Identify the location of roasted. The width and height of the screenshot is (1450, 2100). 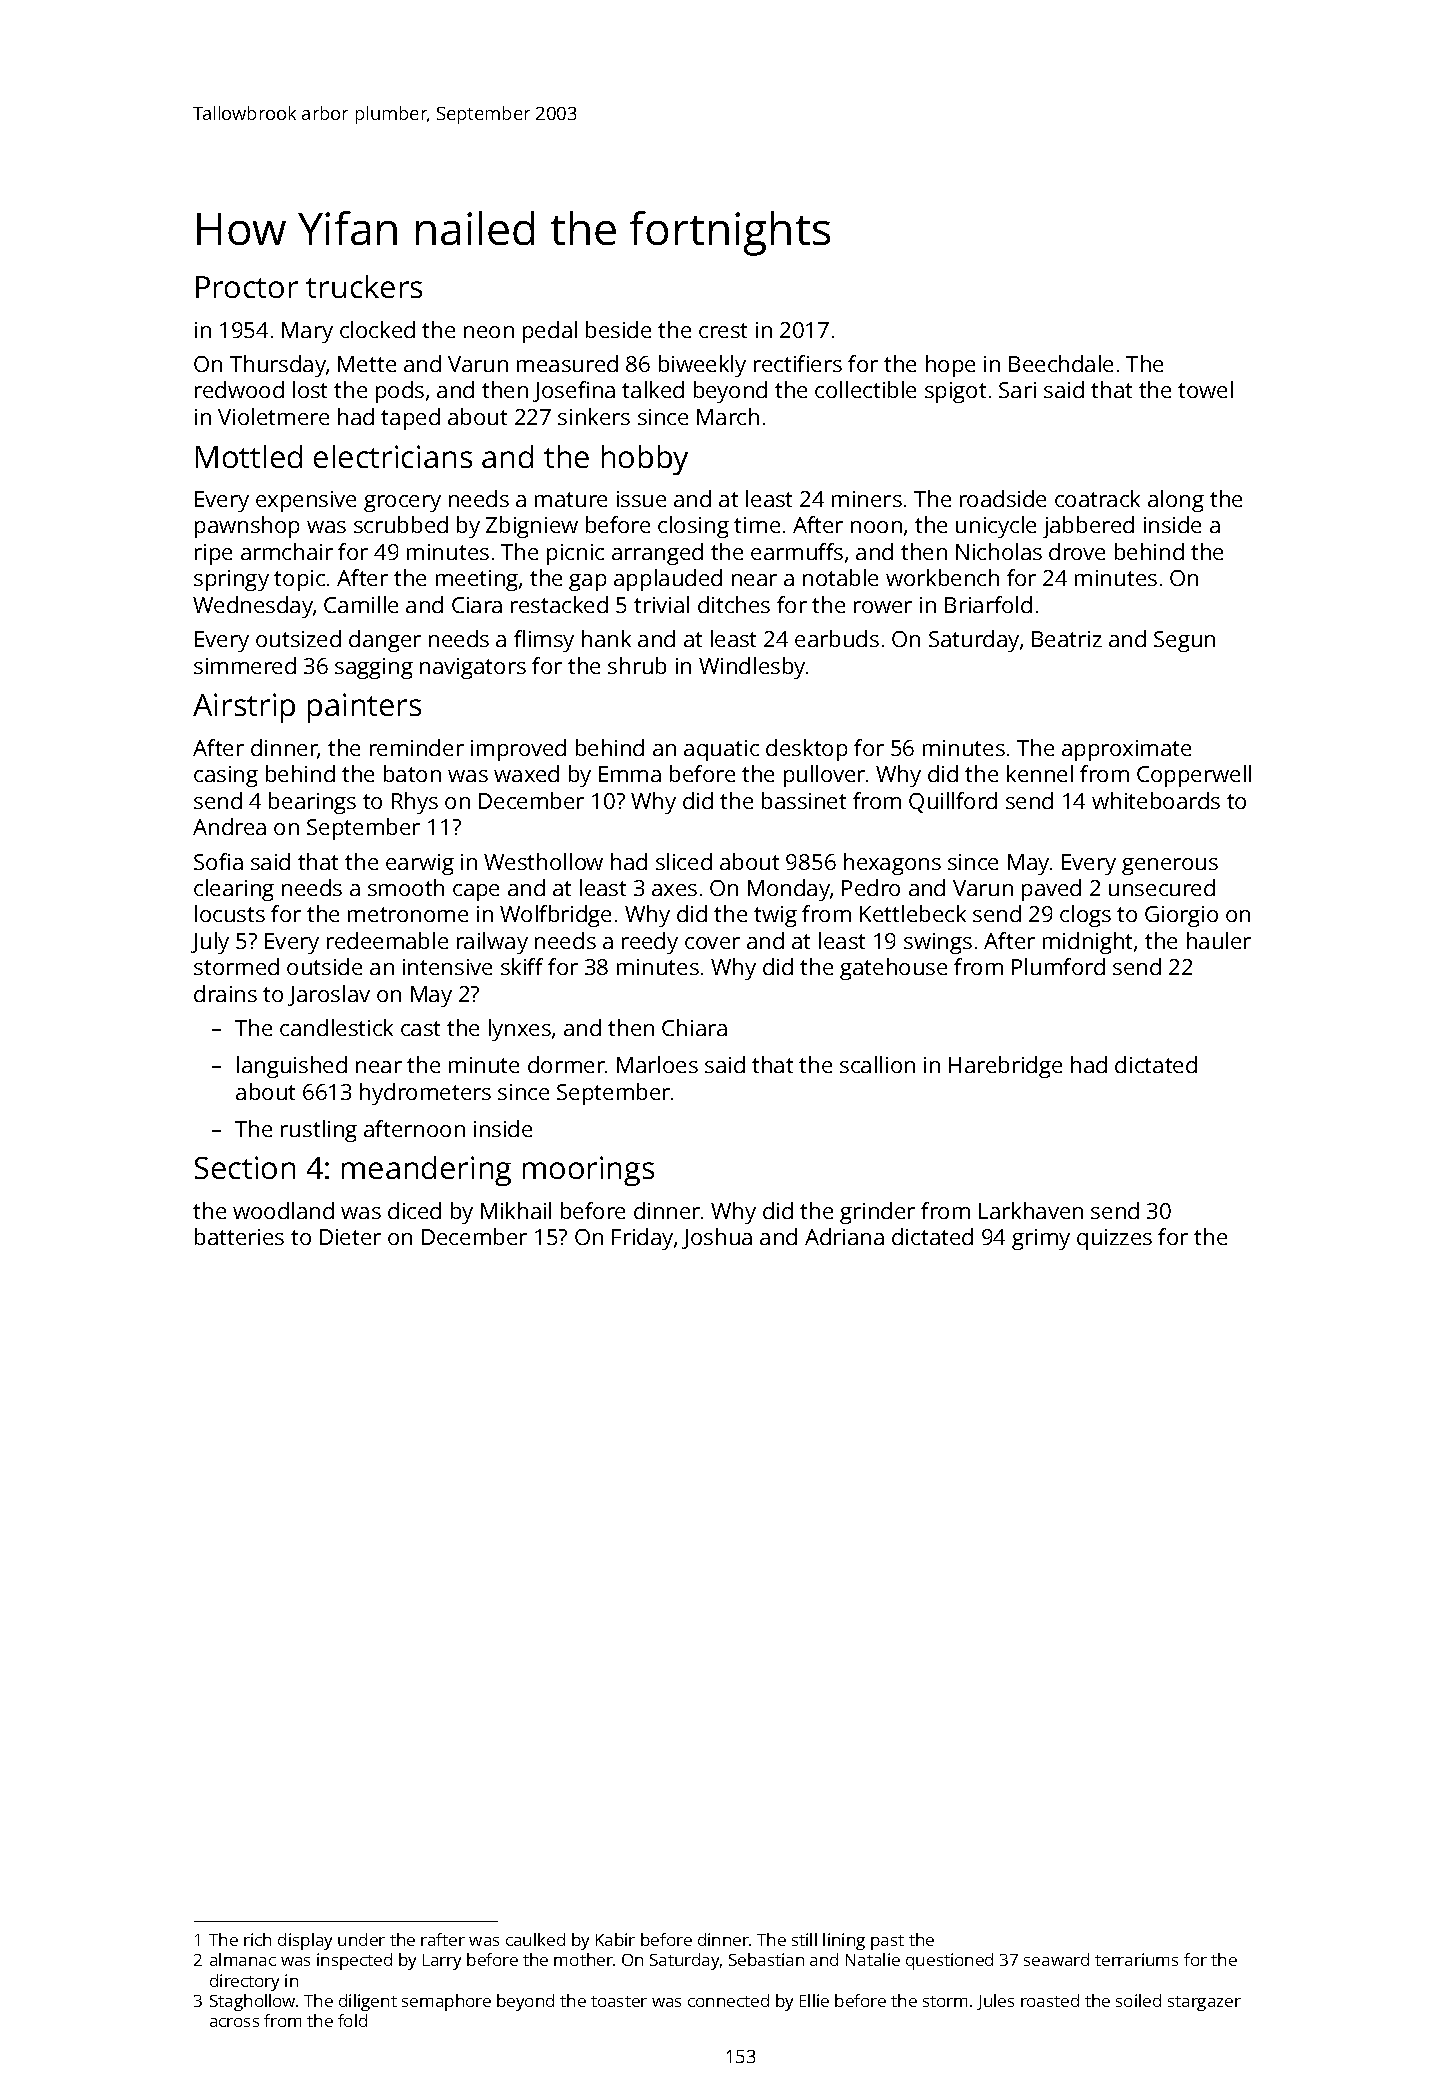
(1050, 2000).
